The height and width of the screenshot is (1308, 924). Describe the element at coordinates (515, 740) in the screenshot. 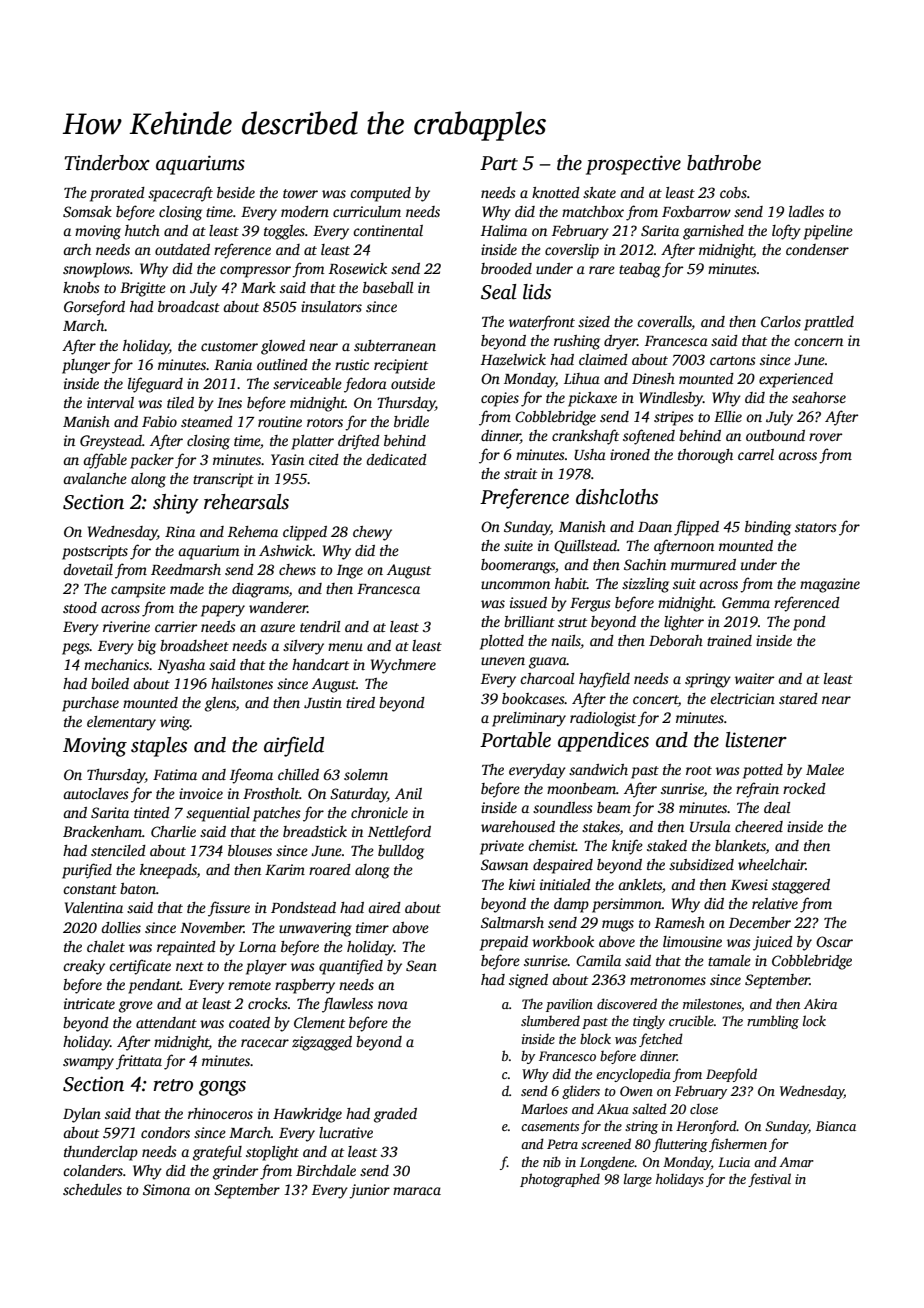

I see `Portable` at that location.
